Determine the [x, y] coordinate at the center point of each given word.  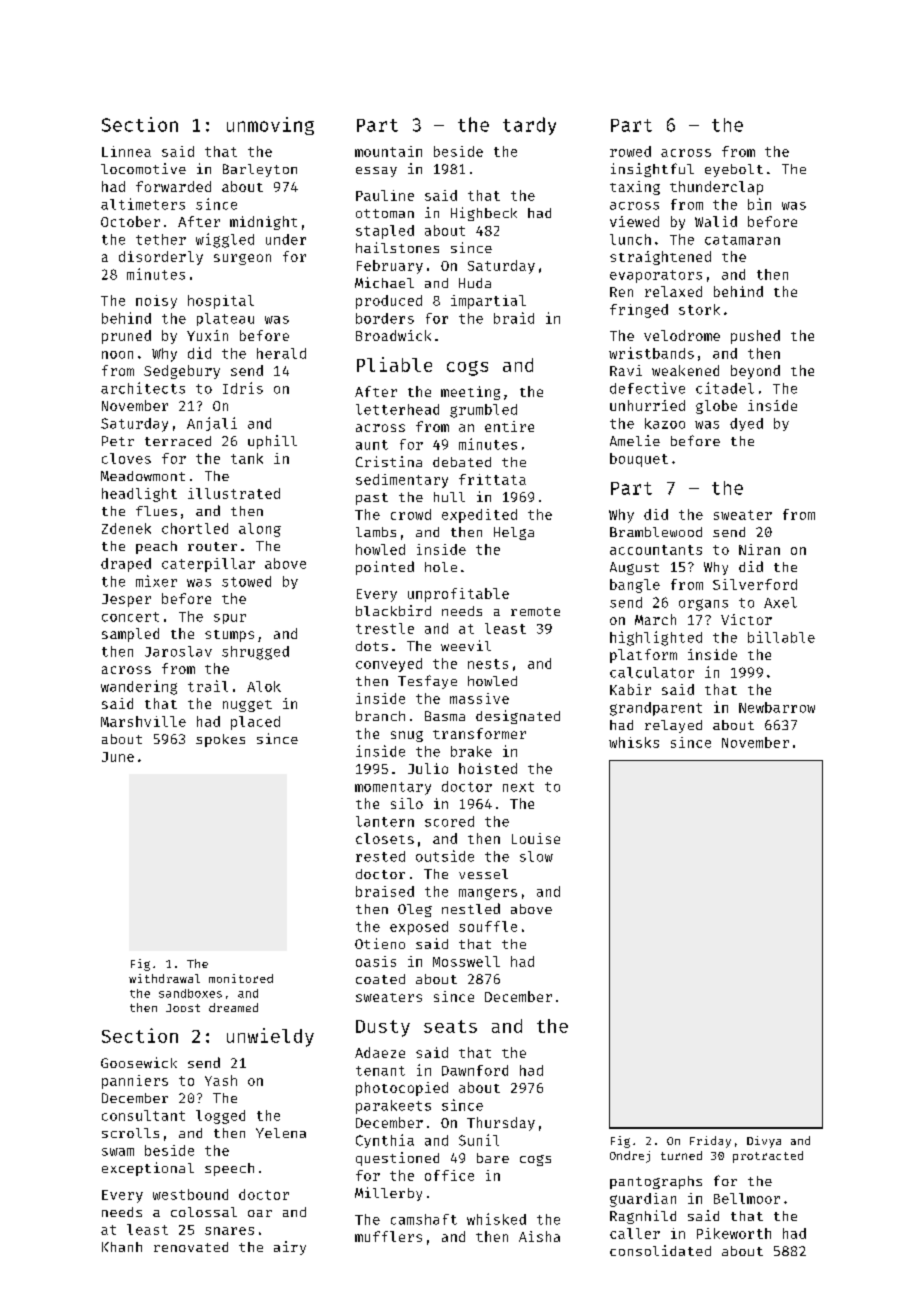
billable [781, 637]
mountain [388, 151]
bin [759, 204]
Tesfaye [427, 682]
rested [380, 856]
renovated [191, 1247]
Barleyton [260, 170]
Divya [764, 1142]
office [449, 1175]
